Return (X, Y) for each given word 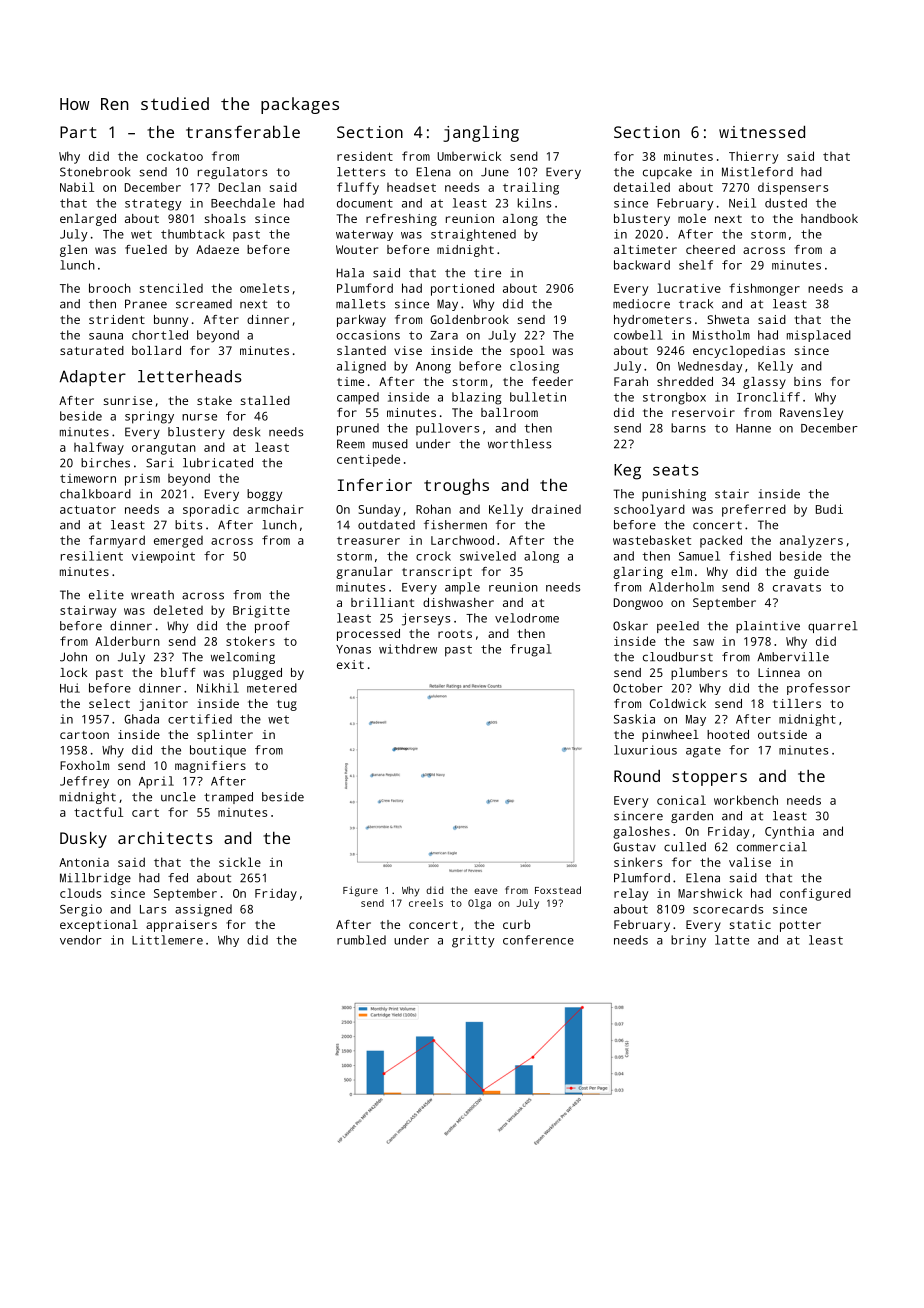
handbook (829, 218)
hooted (728, 734)
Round (637, 776)
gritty (473, 941)
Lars (153, 909)
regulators (232, 173)
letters (361, 172)
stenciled (171, 288)
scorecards (728, 909)
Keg (627, 472)
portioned (462, 289)
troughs (456, 486)
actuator (88, 509)
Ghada (141, 719)
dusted (786, 203)
